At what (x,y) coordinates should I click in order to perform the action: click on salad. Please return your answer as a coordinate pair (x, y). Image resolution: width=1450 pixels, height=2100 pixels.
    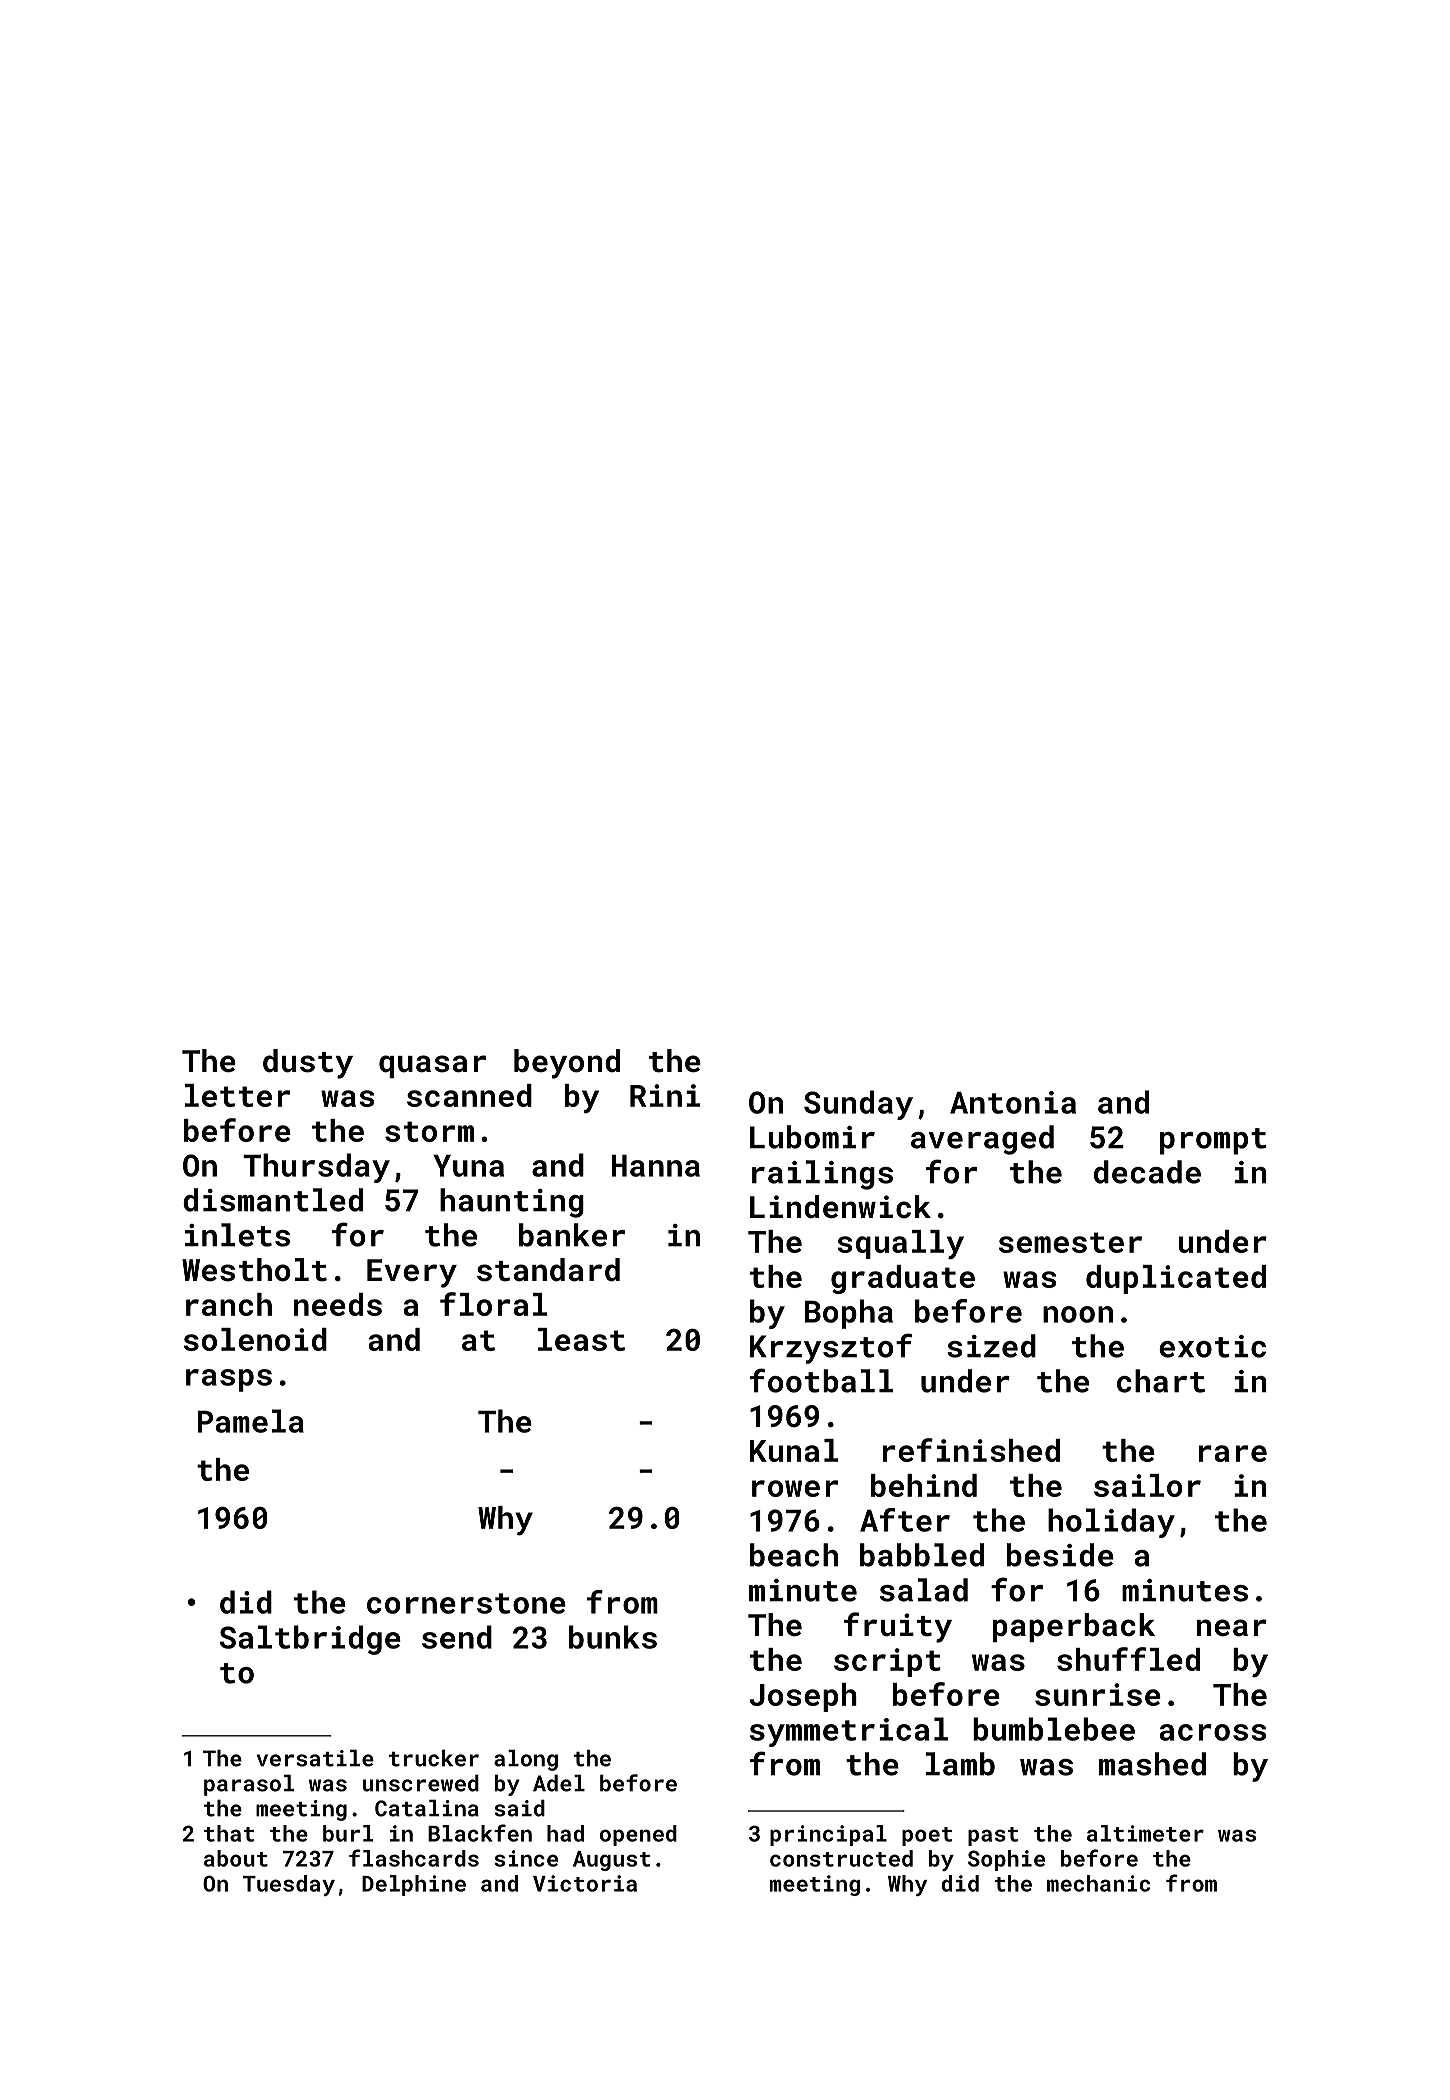
    Looking at the image, I should click on (924, 1590).
